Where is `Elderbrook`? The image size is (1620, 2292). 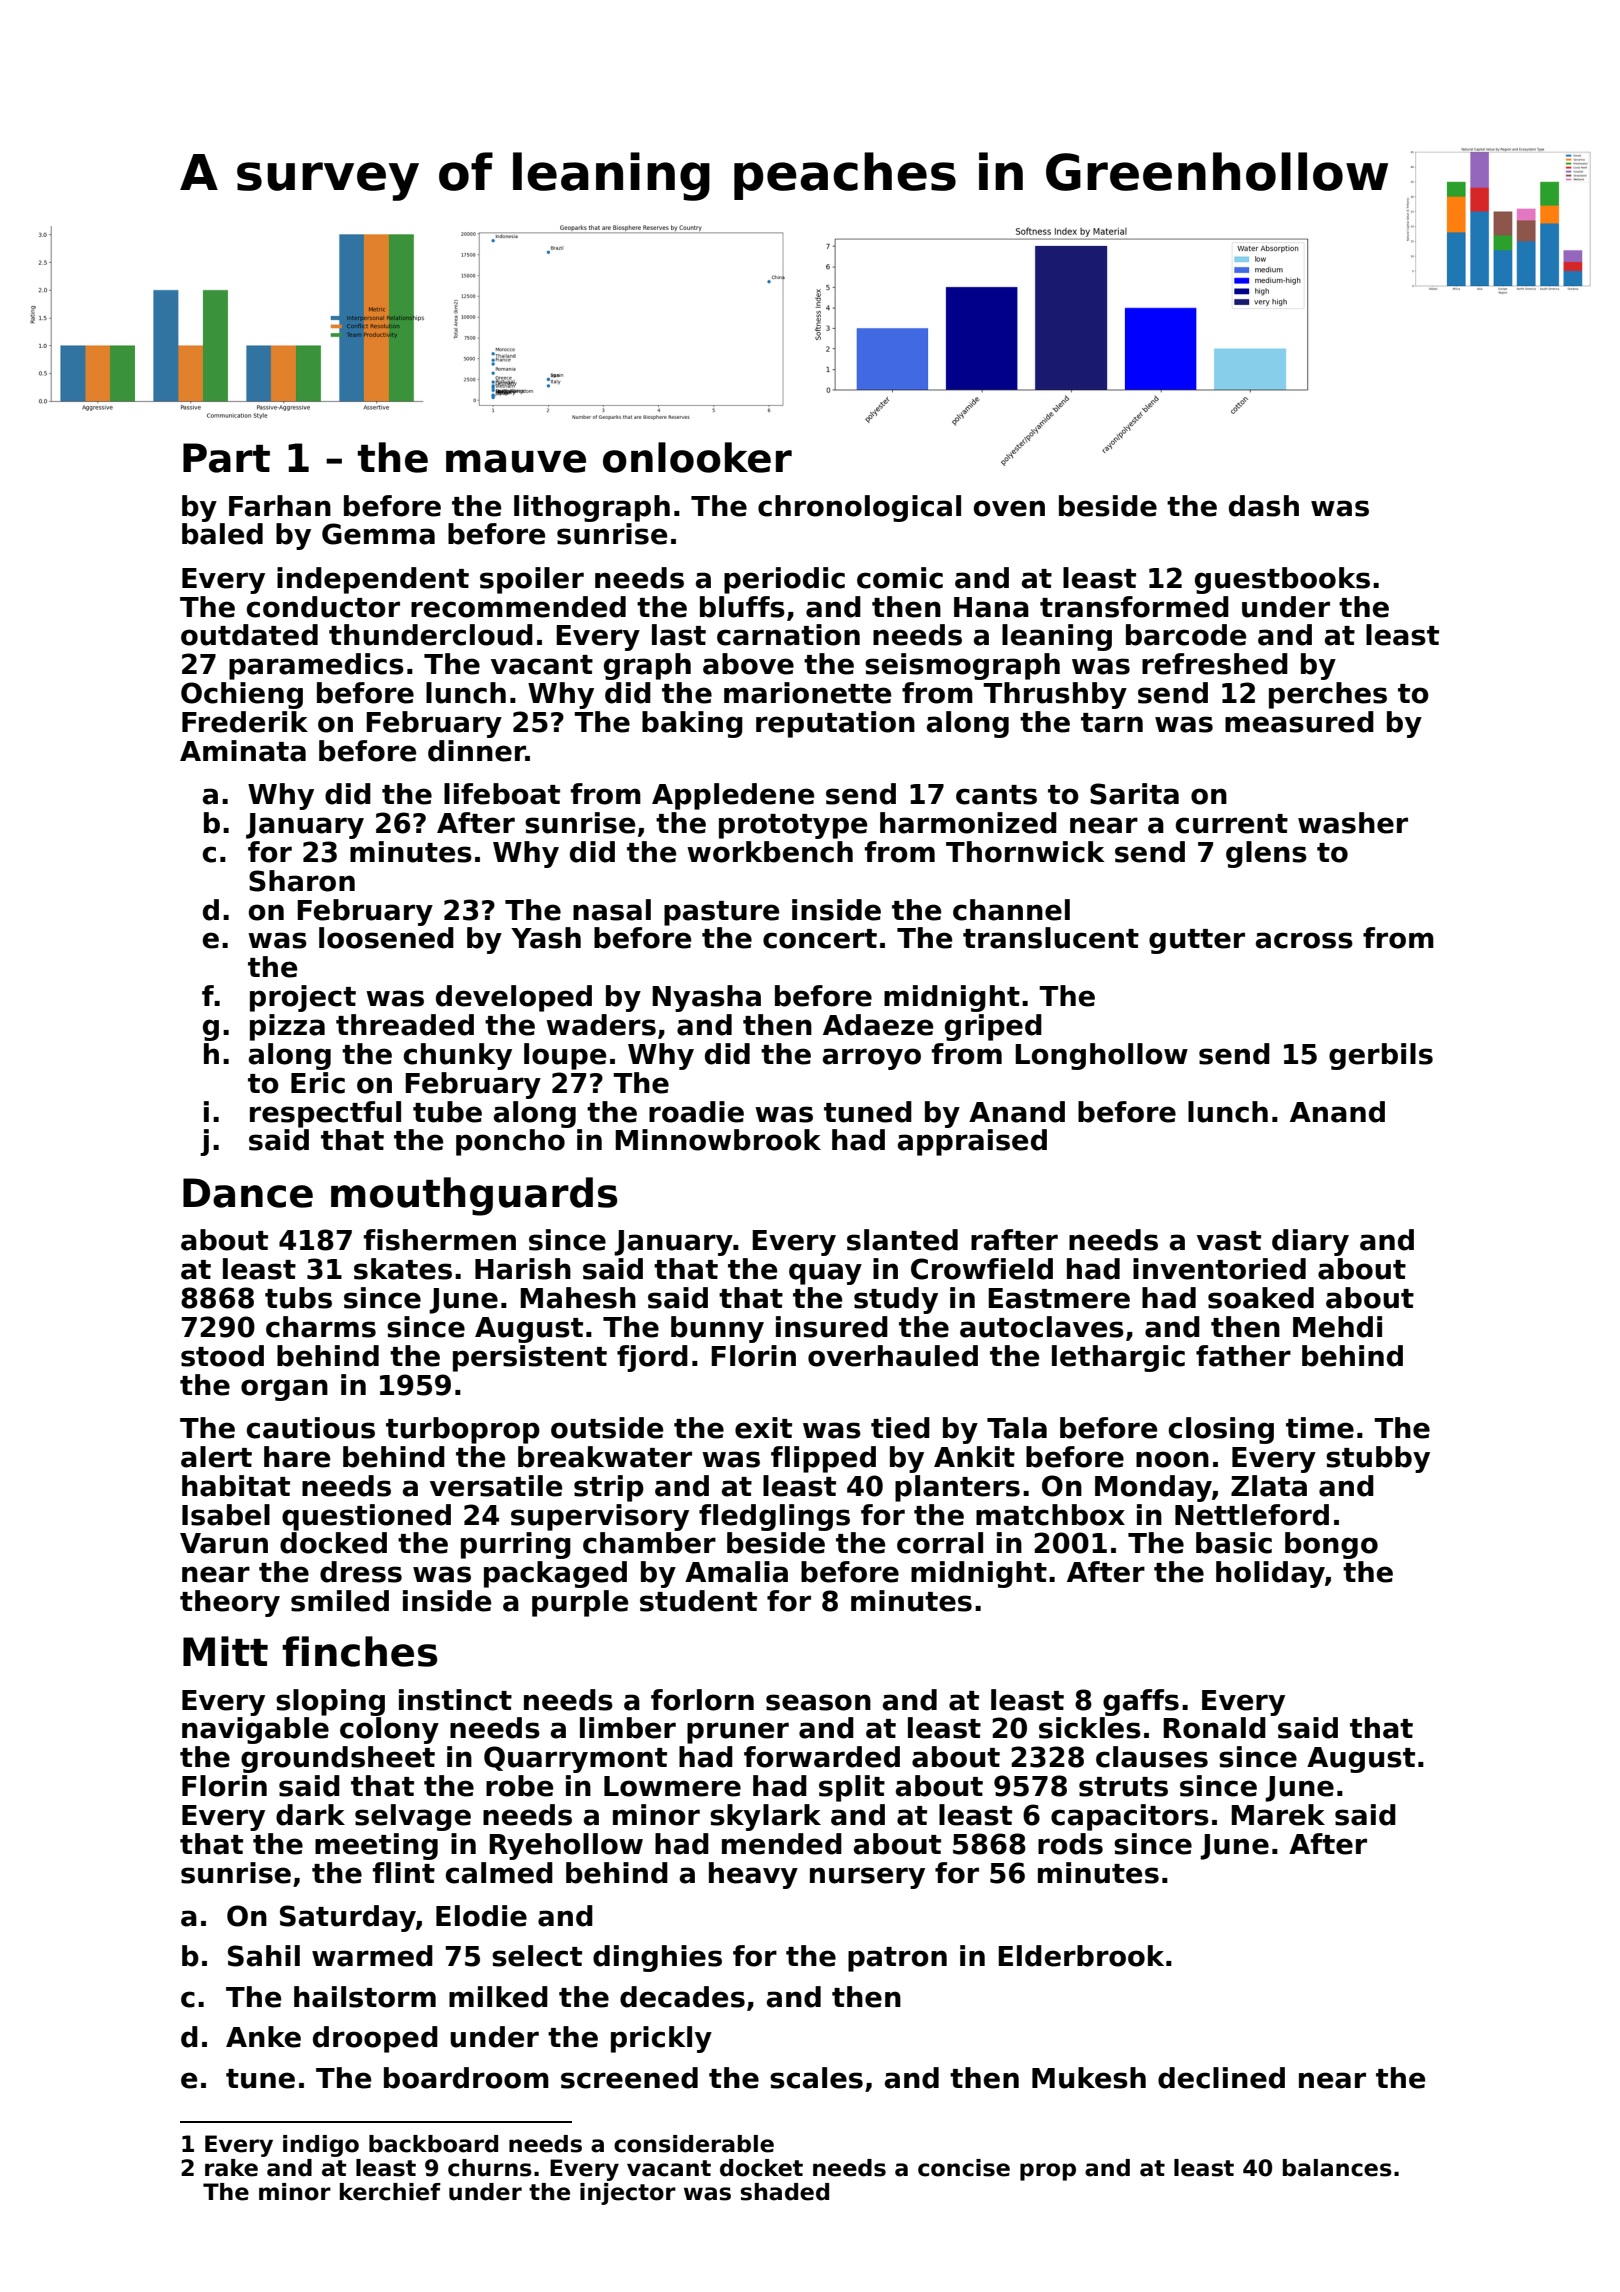
Elderbrook is located at coordinates (1081, 1956).
